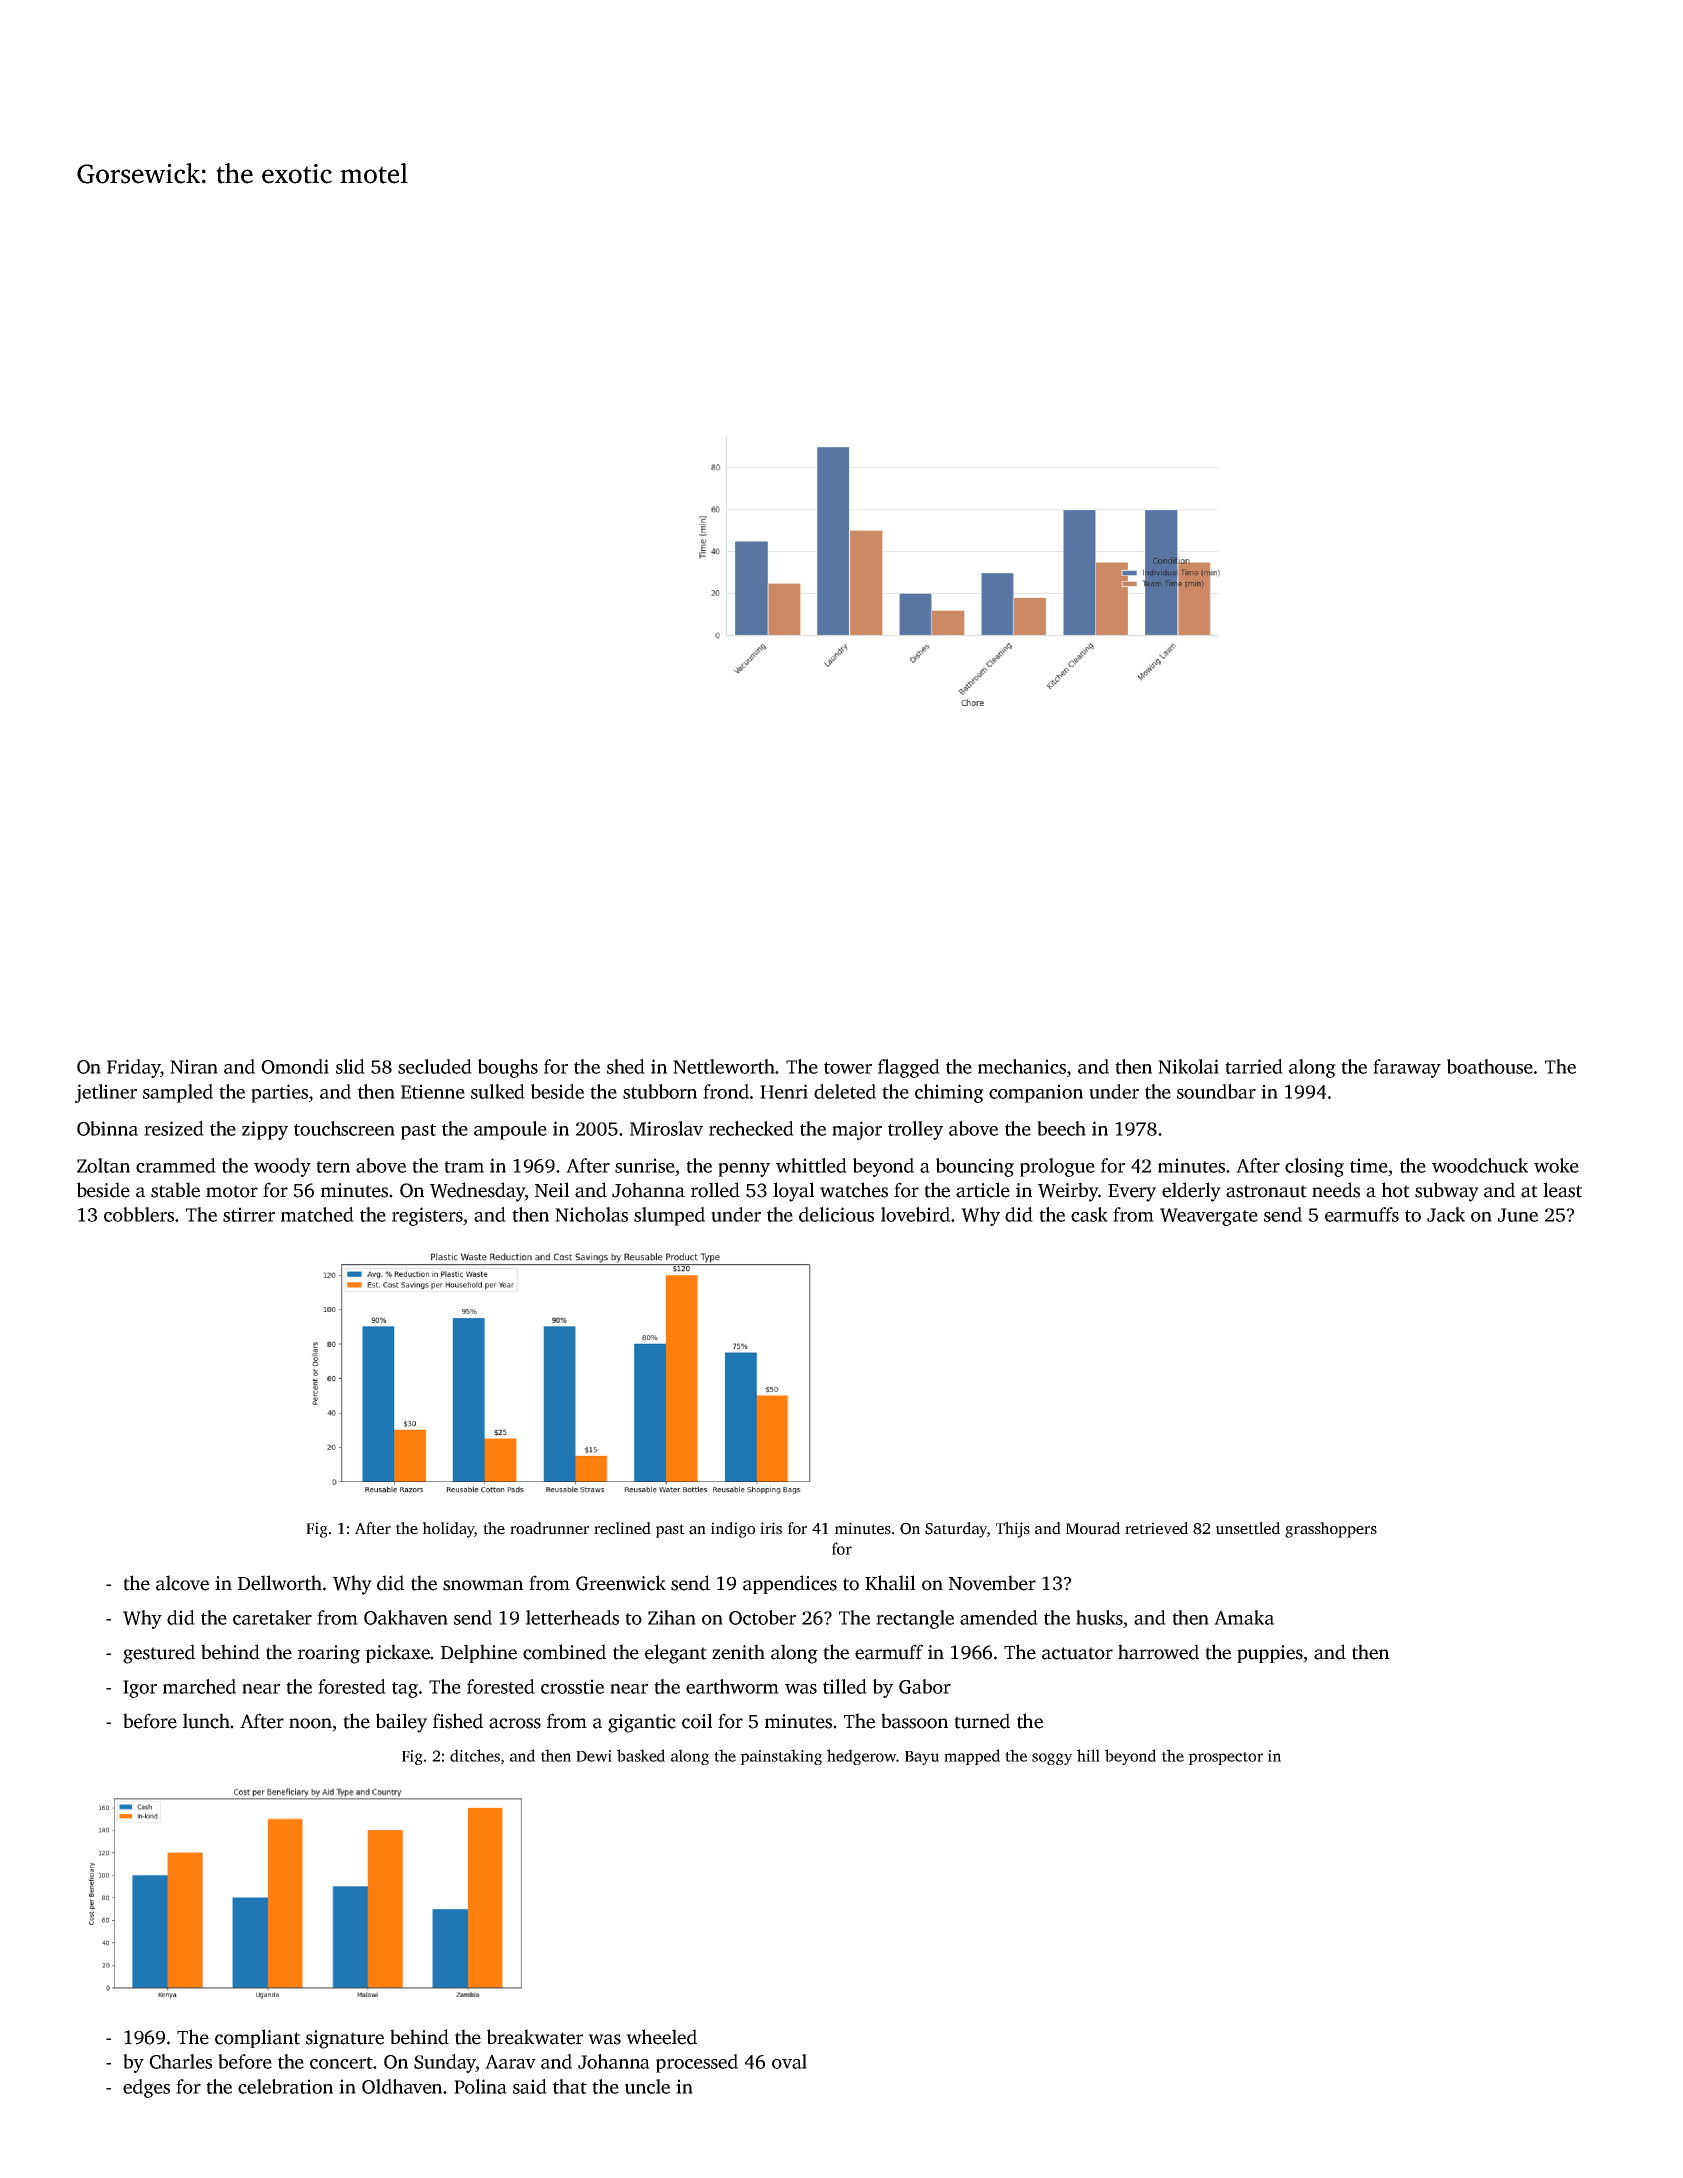  I want to click on woodchuck, so click(1480, 1165).
